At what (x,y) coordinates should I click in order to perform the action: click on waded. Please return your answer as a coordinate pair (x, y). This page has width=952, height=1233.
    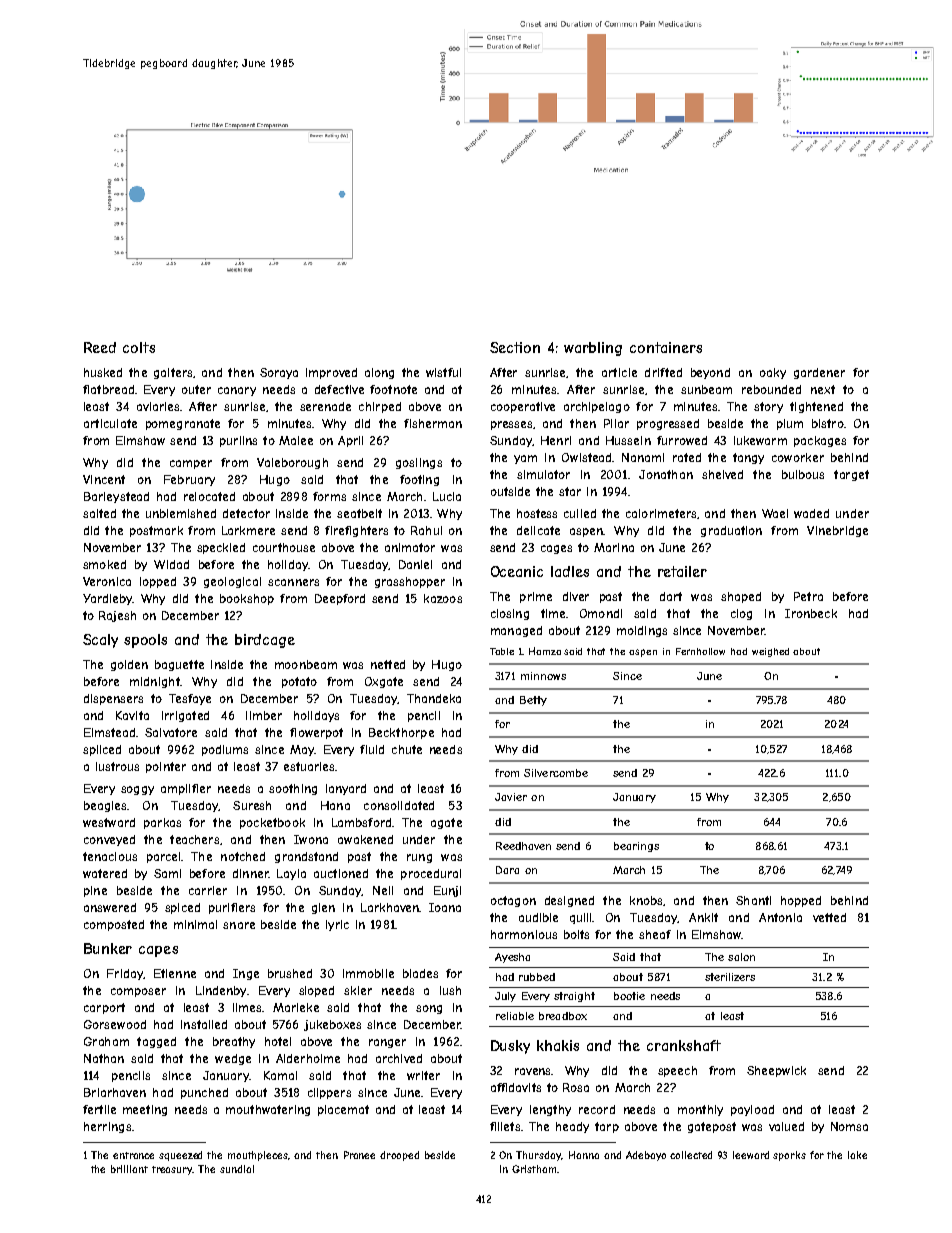
    Looking at the image, I should click on (811, 513).
